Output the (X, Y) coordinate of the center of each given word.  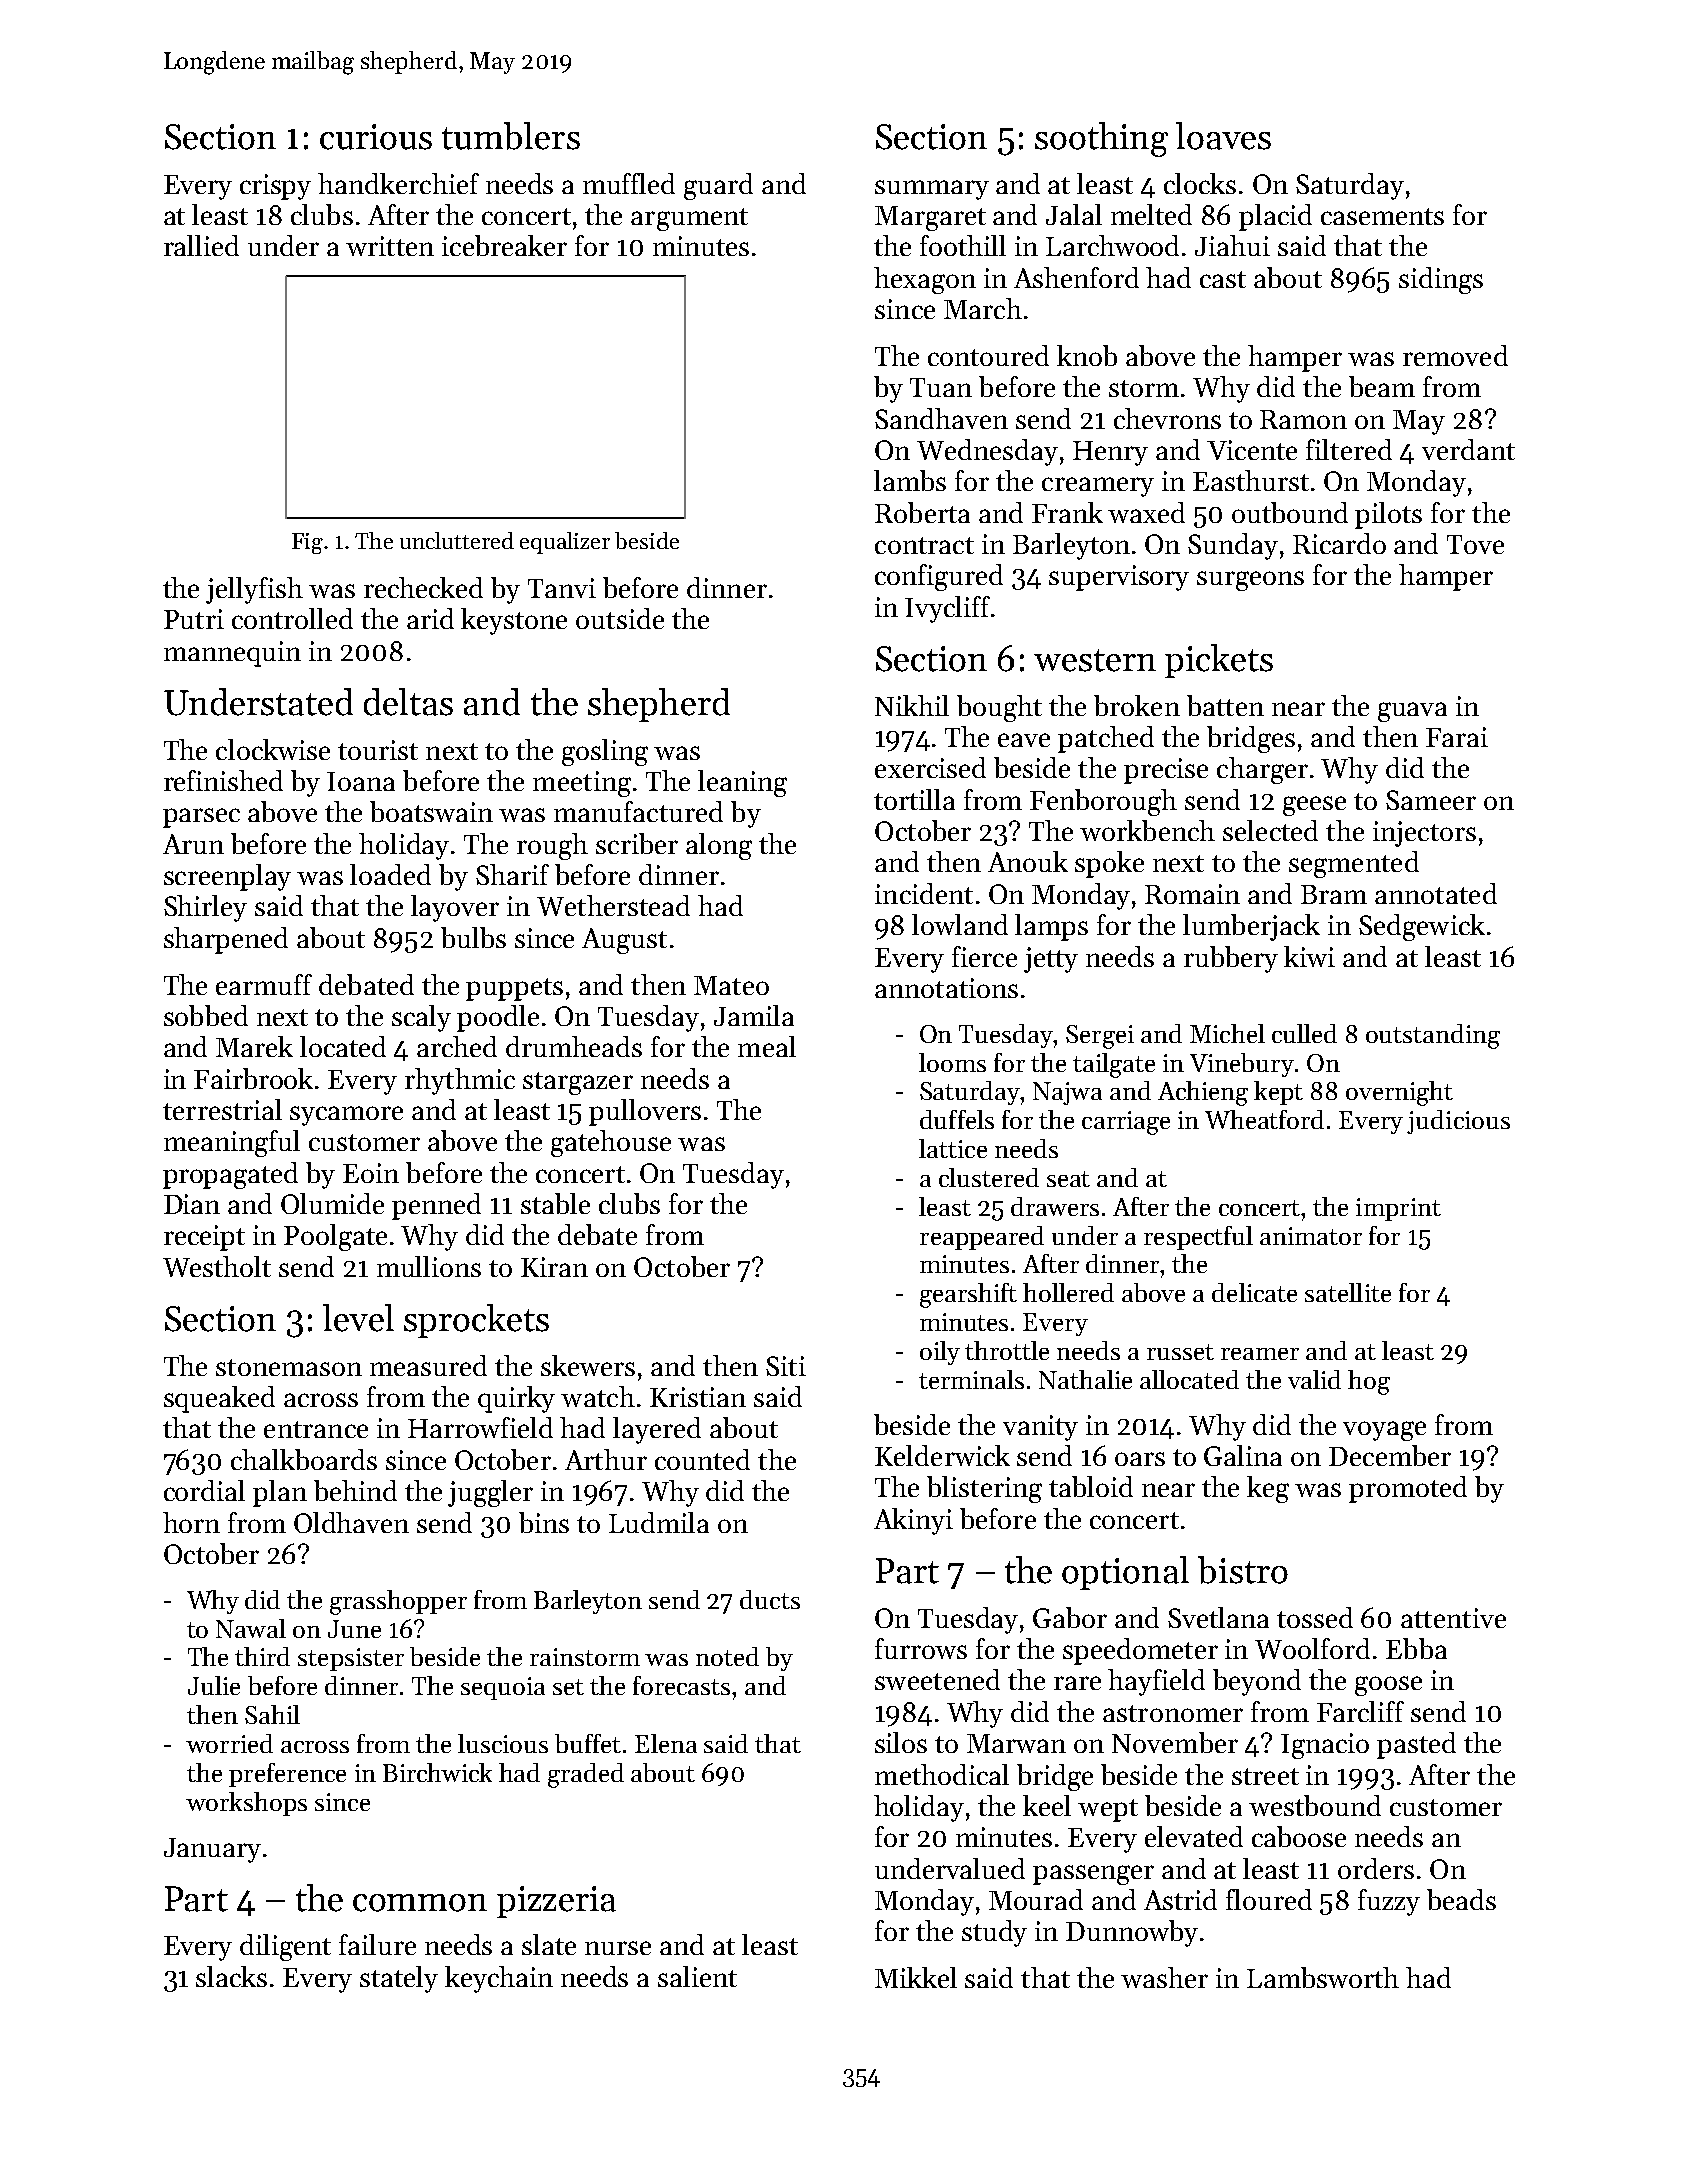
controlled (292, 618)
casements (1382, 216)
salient (697, 1976)
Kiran (554, 1267)
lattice (953, 1148)
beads (1461, 1899)
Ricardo (1339, 543)
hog (1369, 1382)
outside (620, 618)
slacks (231, 1976)
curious (376, 137)
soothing (1101, 139)
